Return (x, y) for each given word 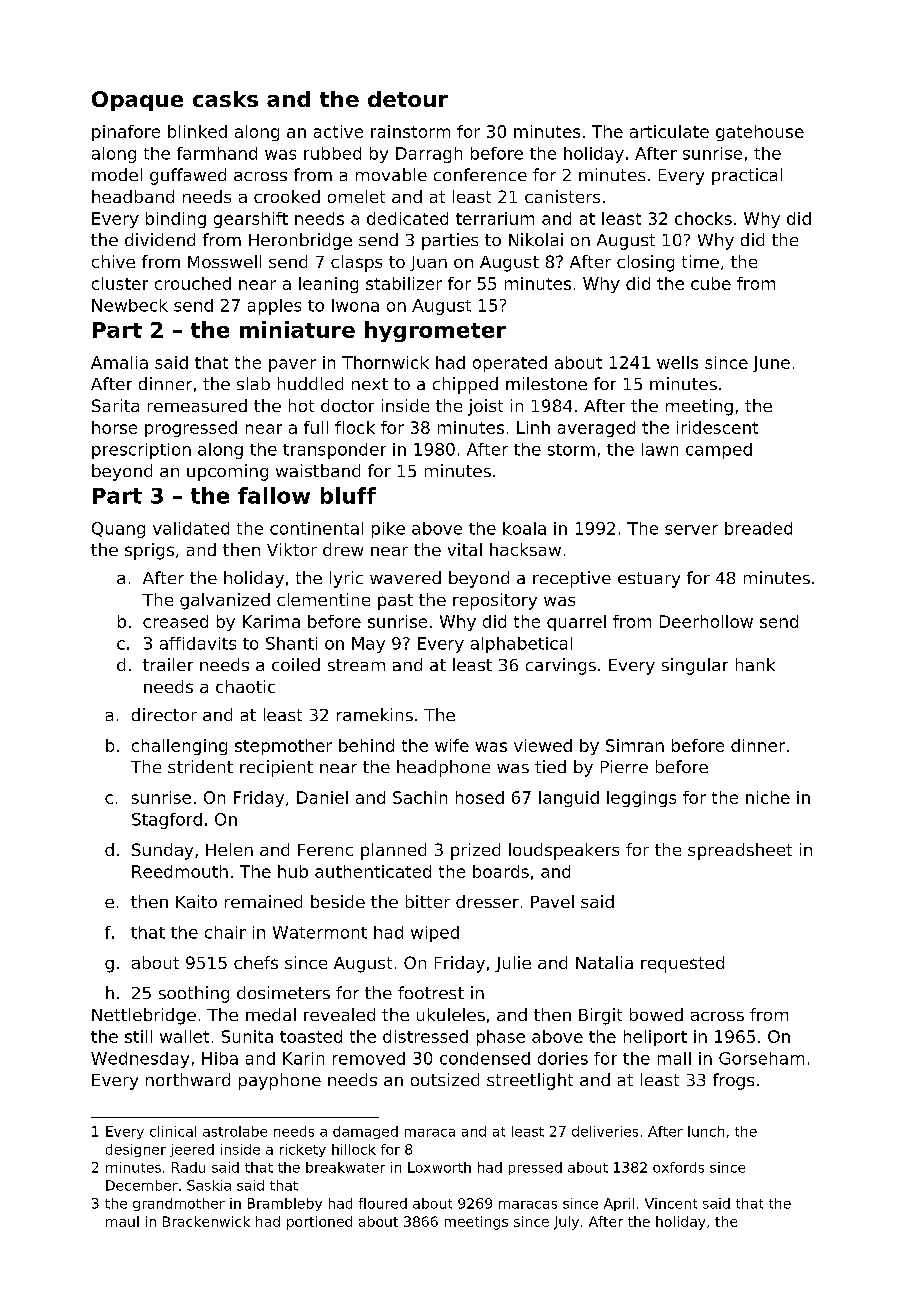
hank (755, 664)
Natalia (604, 962)
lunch (706, 1131)
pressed (535, 1168)
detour (408, 99)
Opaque (137, 101)
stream (356, 665)
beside (338, 901)
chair (225, 932)
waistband (318, 470)
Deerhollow (706, 621)
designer (136, 1150)
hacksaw (525, 549)
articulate (669, 131)
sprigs (149, 551)
